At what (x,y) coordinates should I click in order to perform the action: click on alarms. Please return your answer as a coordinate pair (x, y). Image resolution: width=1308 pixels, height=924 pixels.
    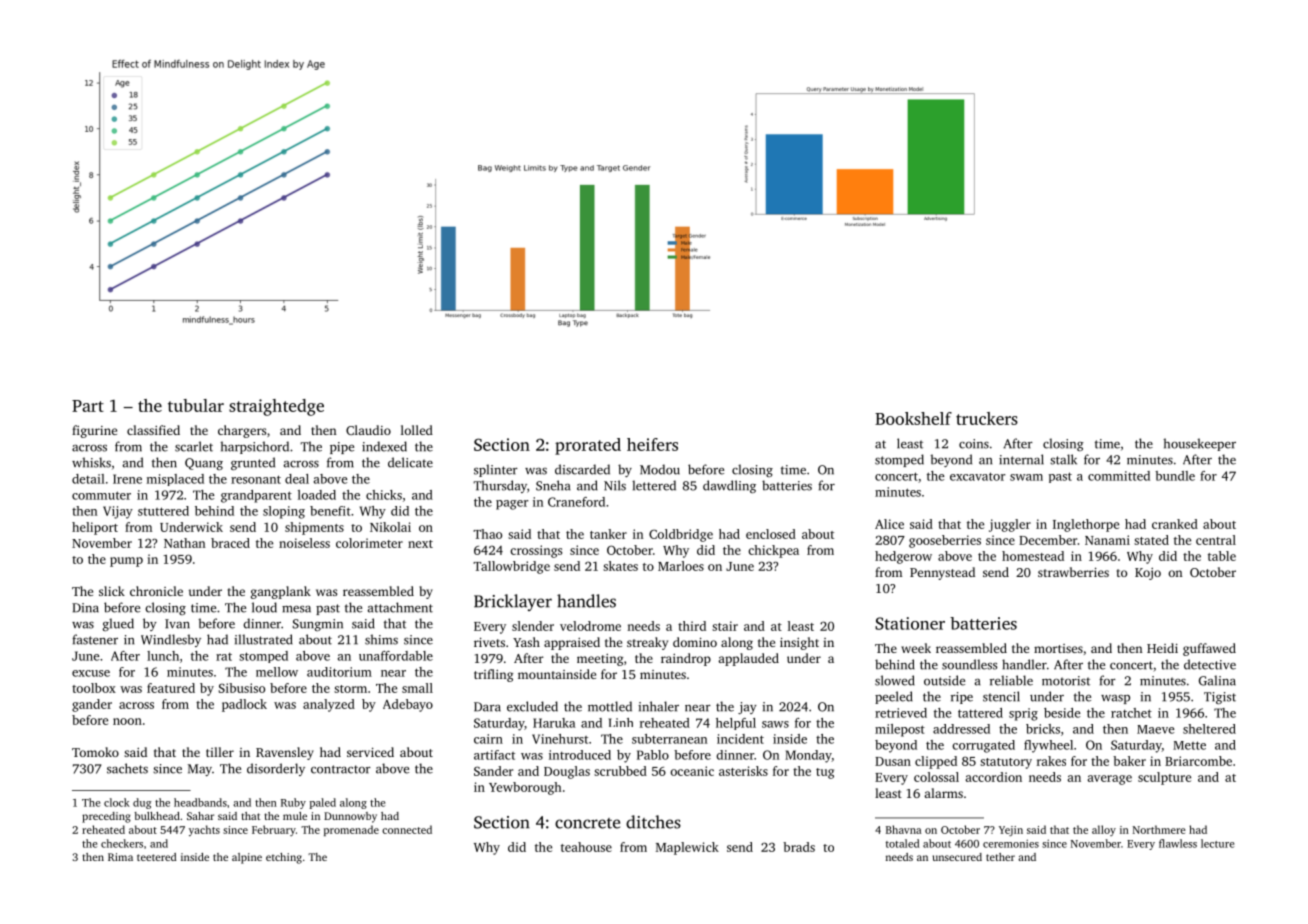
    Looking at the image, I should click on (943, 793).
